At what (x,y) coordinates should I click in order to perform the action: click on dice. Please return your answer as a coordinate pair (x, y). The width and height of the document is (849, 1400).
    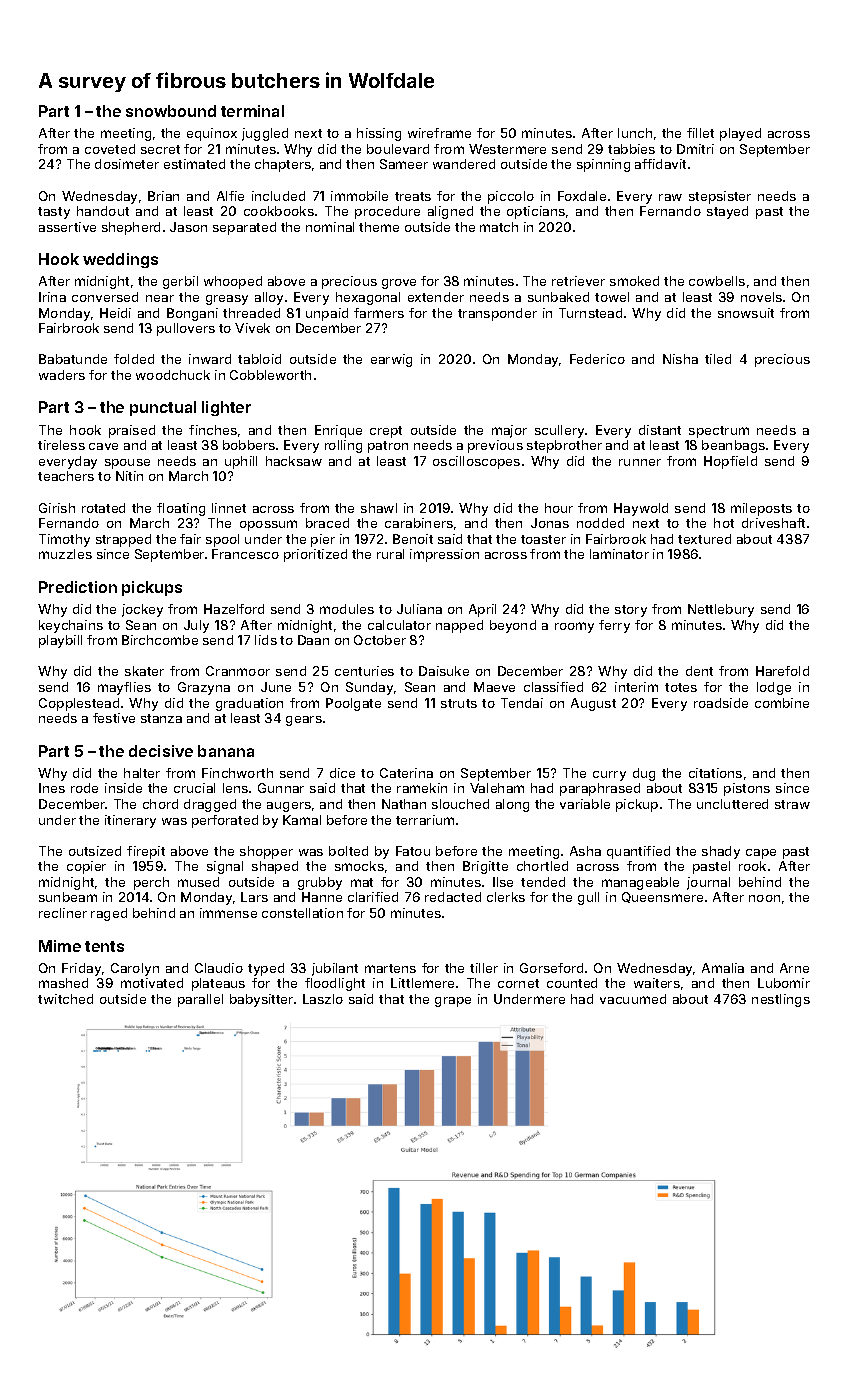
    Looking at the image, I should click on (342, 773).
